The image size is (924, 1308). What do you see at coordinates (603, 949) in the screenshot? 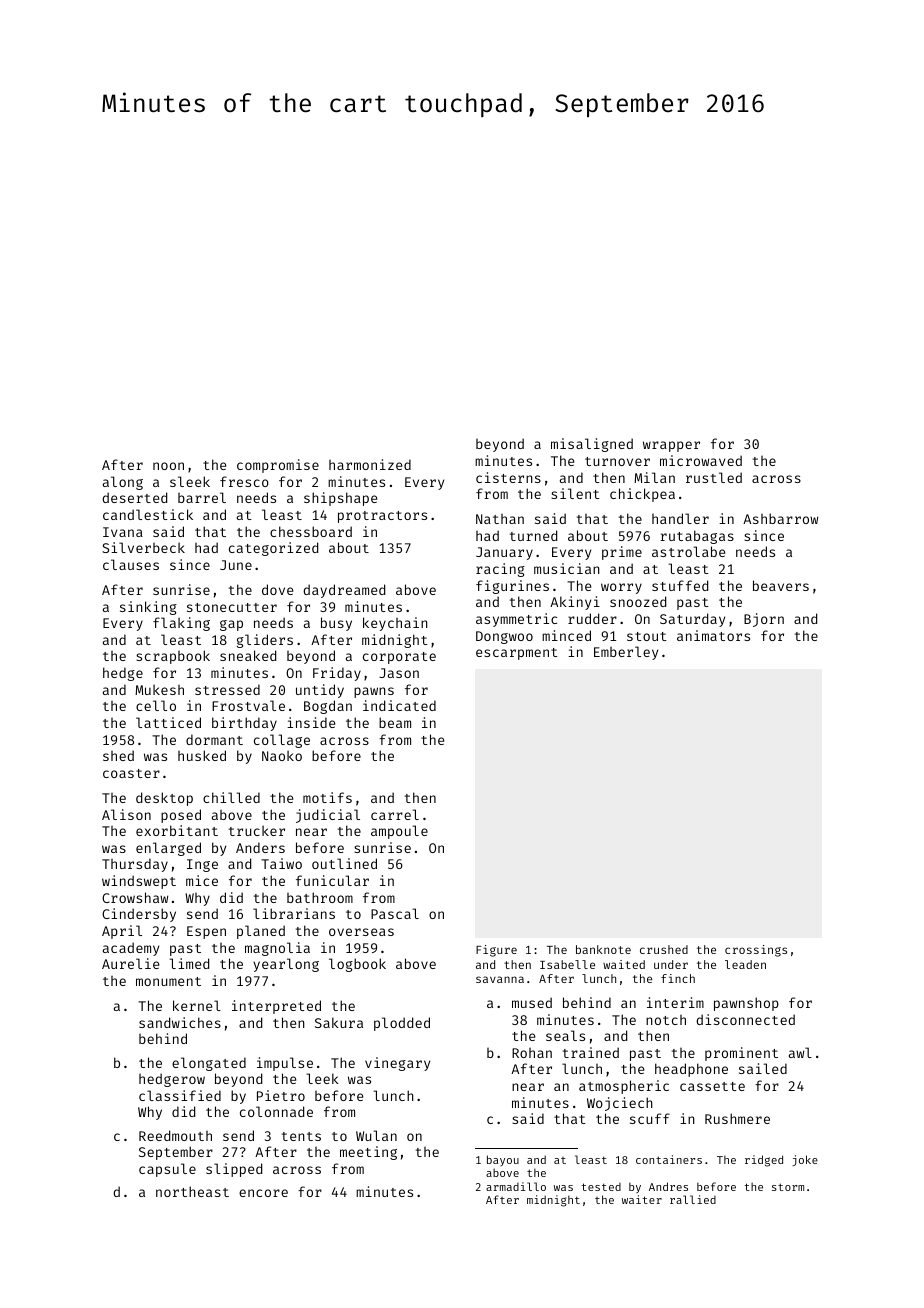
I see `banknote` at bounding box center [603, 949].
